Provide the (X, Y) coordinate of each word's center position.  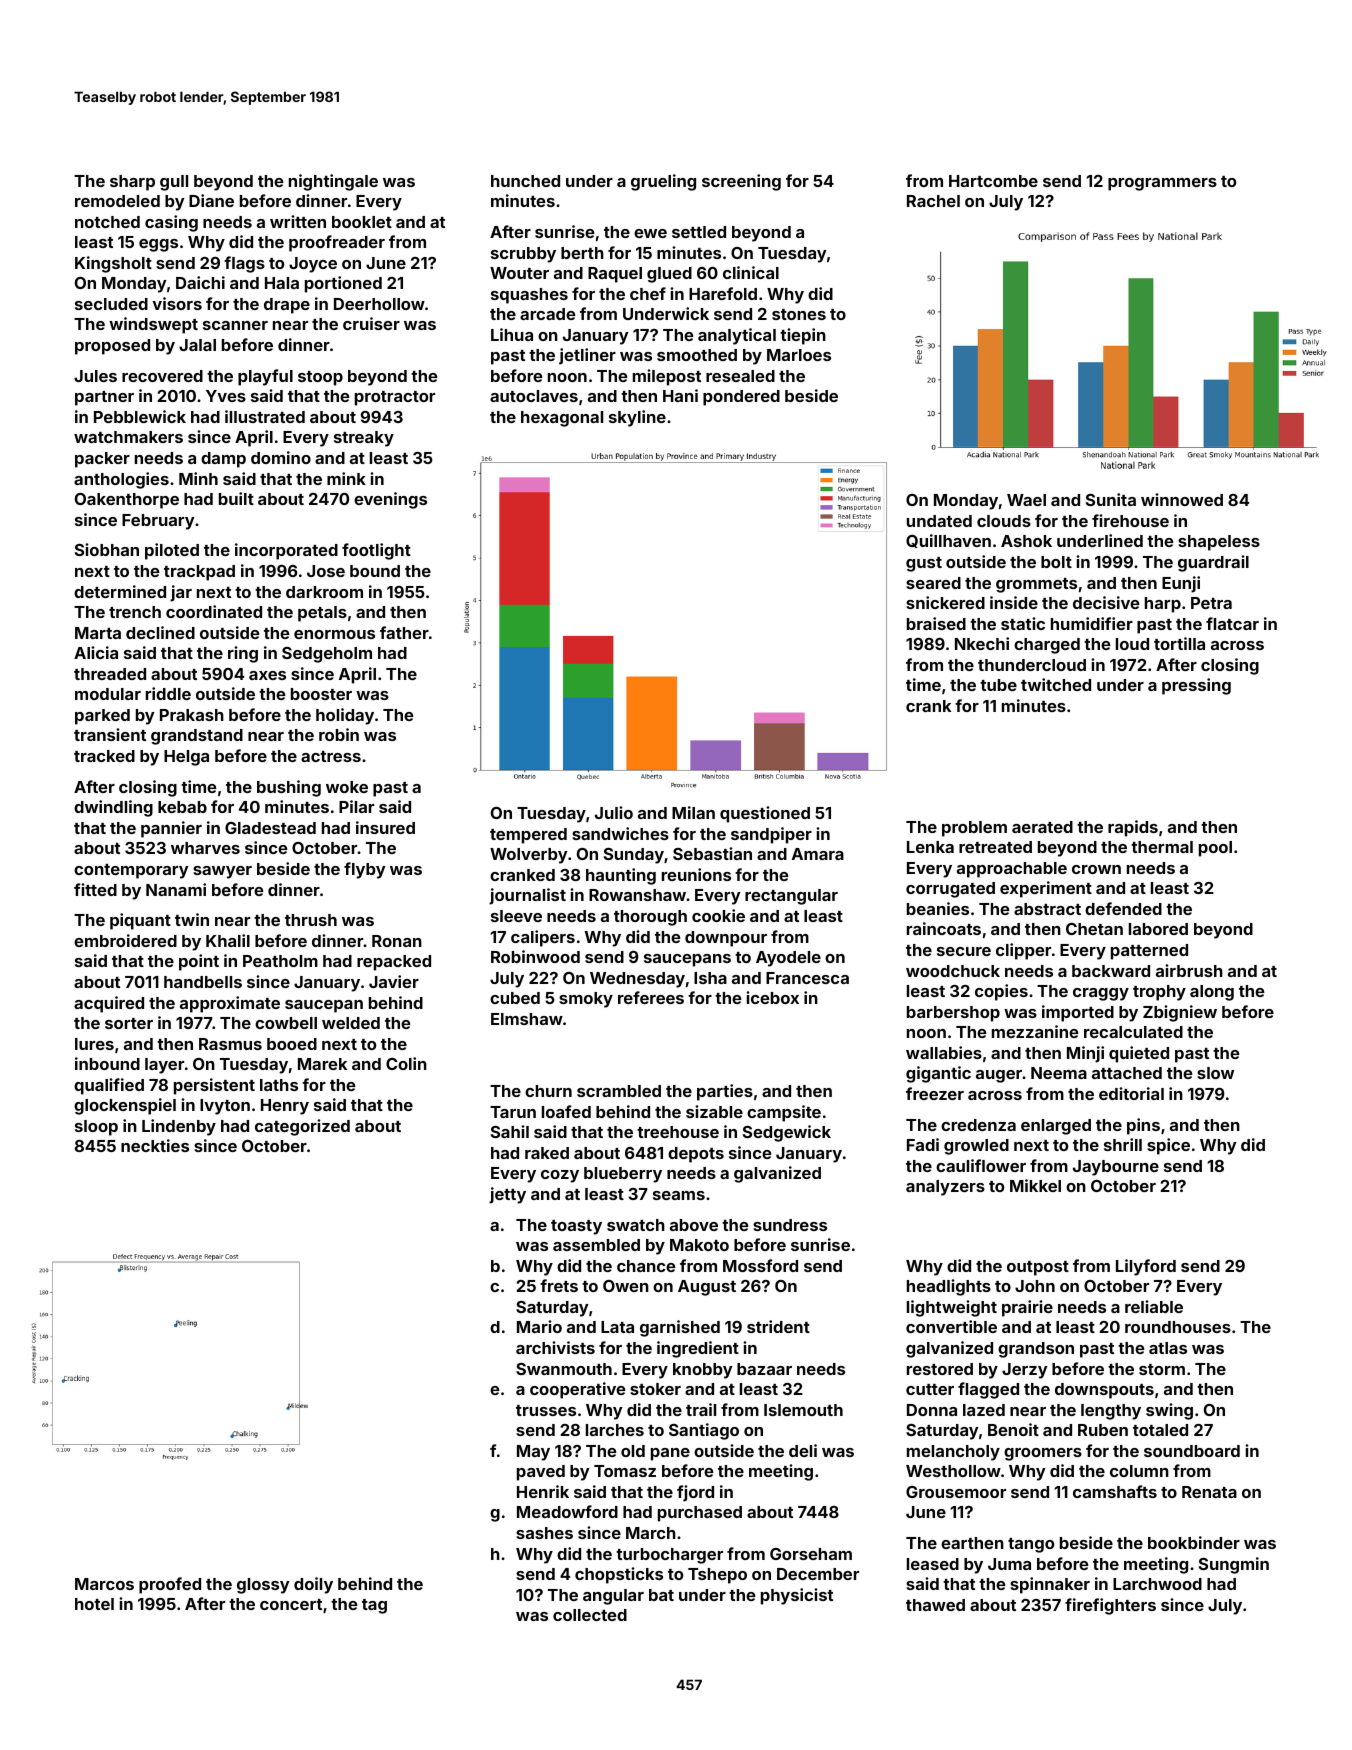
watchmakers (128, 437)
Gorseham (811, 1554)
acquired (109, 1004)
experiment (1046, 889)
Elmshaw (527, 1019)
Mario (539, 1326)
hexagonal (562, 419)
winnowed (1182, 499)
